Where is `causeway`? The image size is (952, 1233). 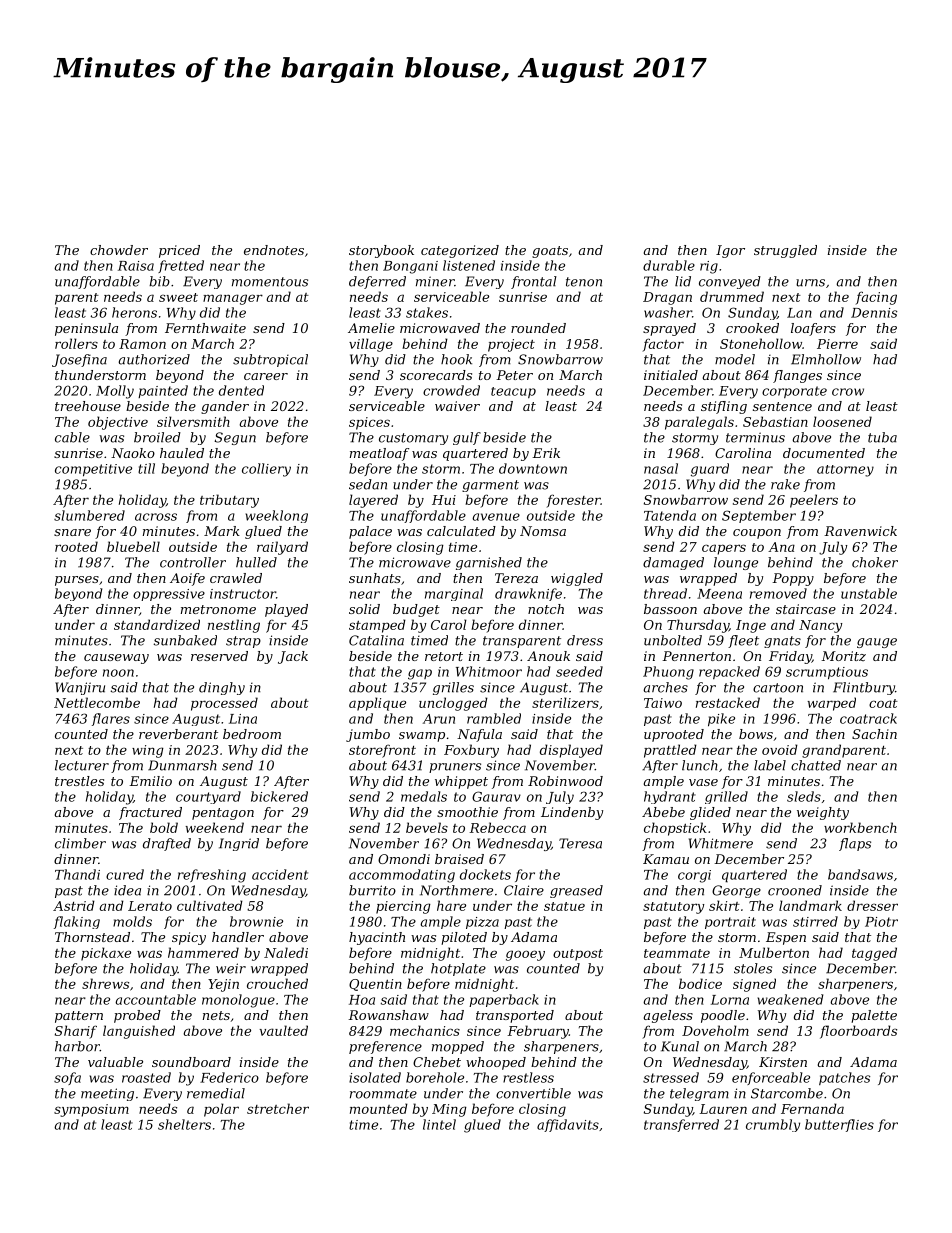 causeway is located at coordinates (116, 659).
